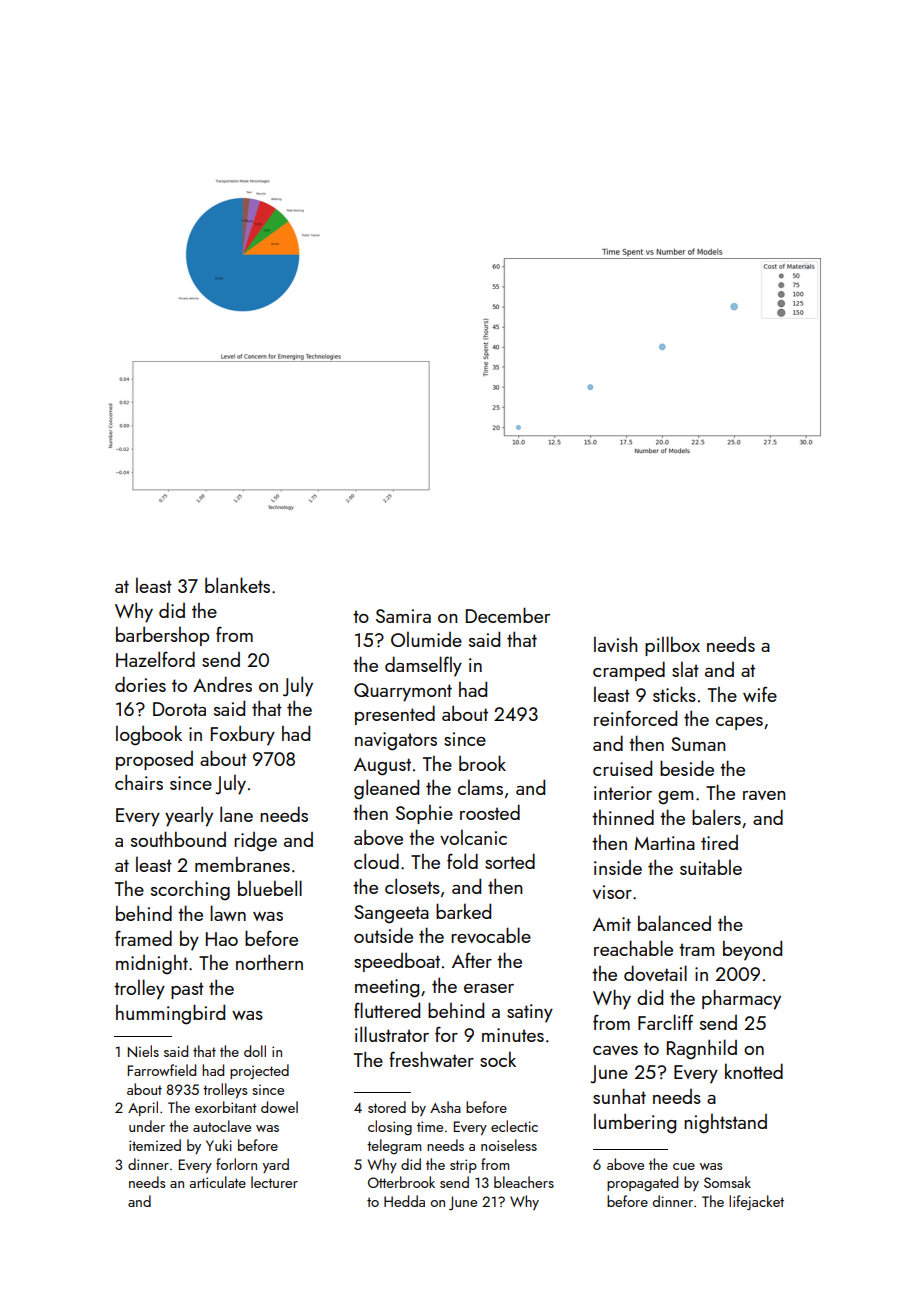  What do you see at coordinates (472, 960) in the document?
I see `After` at bounding box center [472, 960].
